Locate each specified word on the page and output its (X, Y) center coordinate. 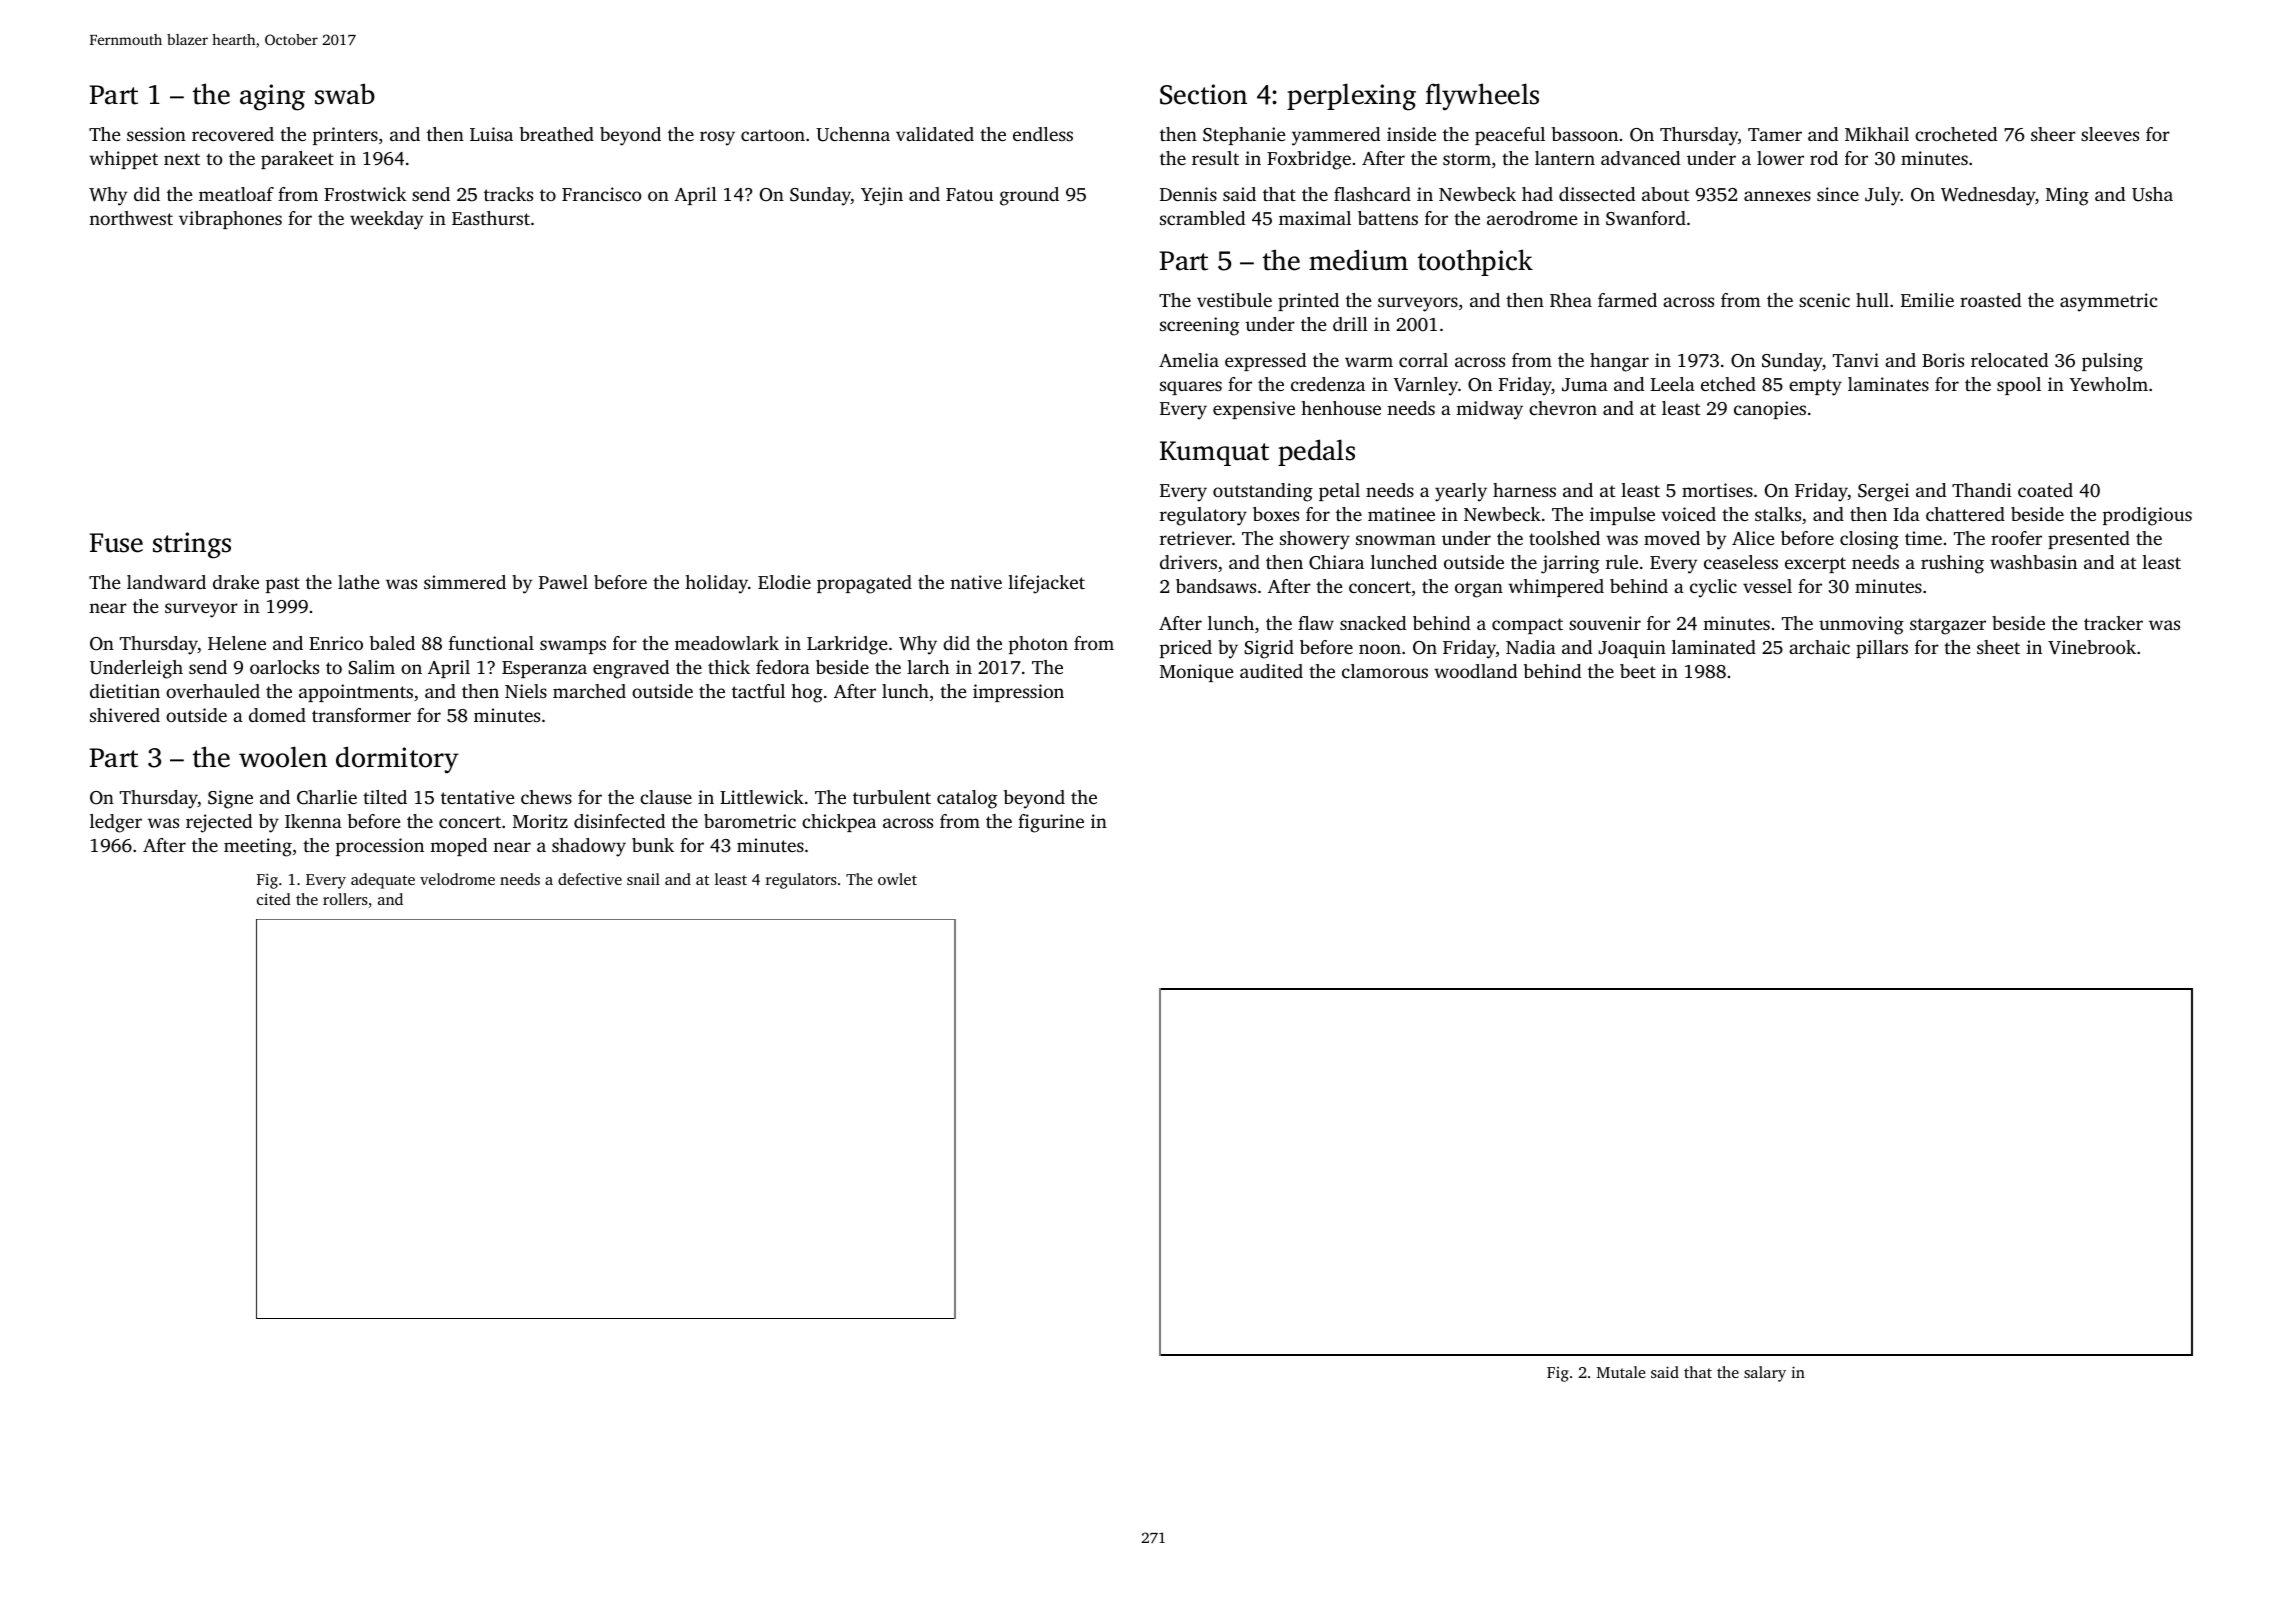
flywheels (1482, 97)
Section (1203, 94)
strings (192, 545)
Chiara (1336, 562)
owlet (897, 879)
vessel (1767, 586)
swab (345, 94)
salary (1765, 1374)
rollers (345, 899)
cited (274, 899)
